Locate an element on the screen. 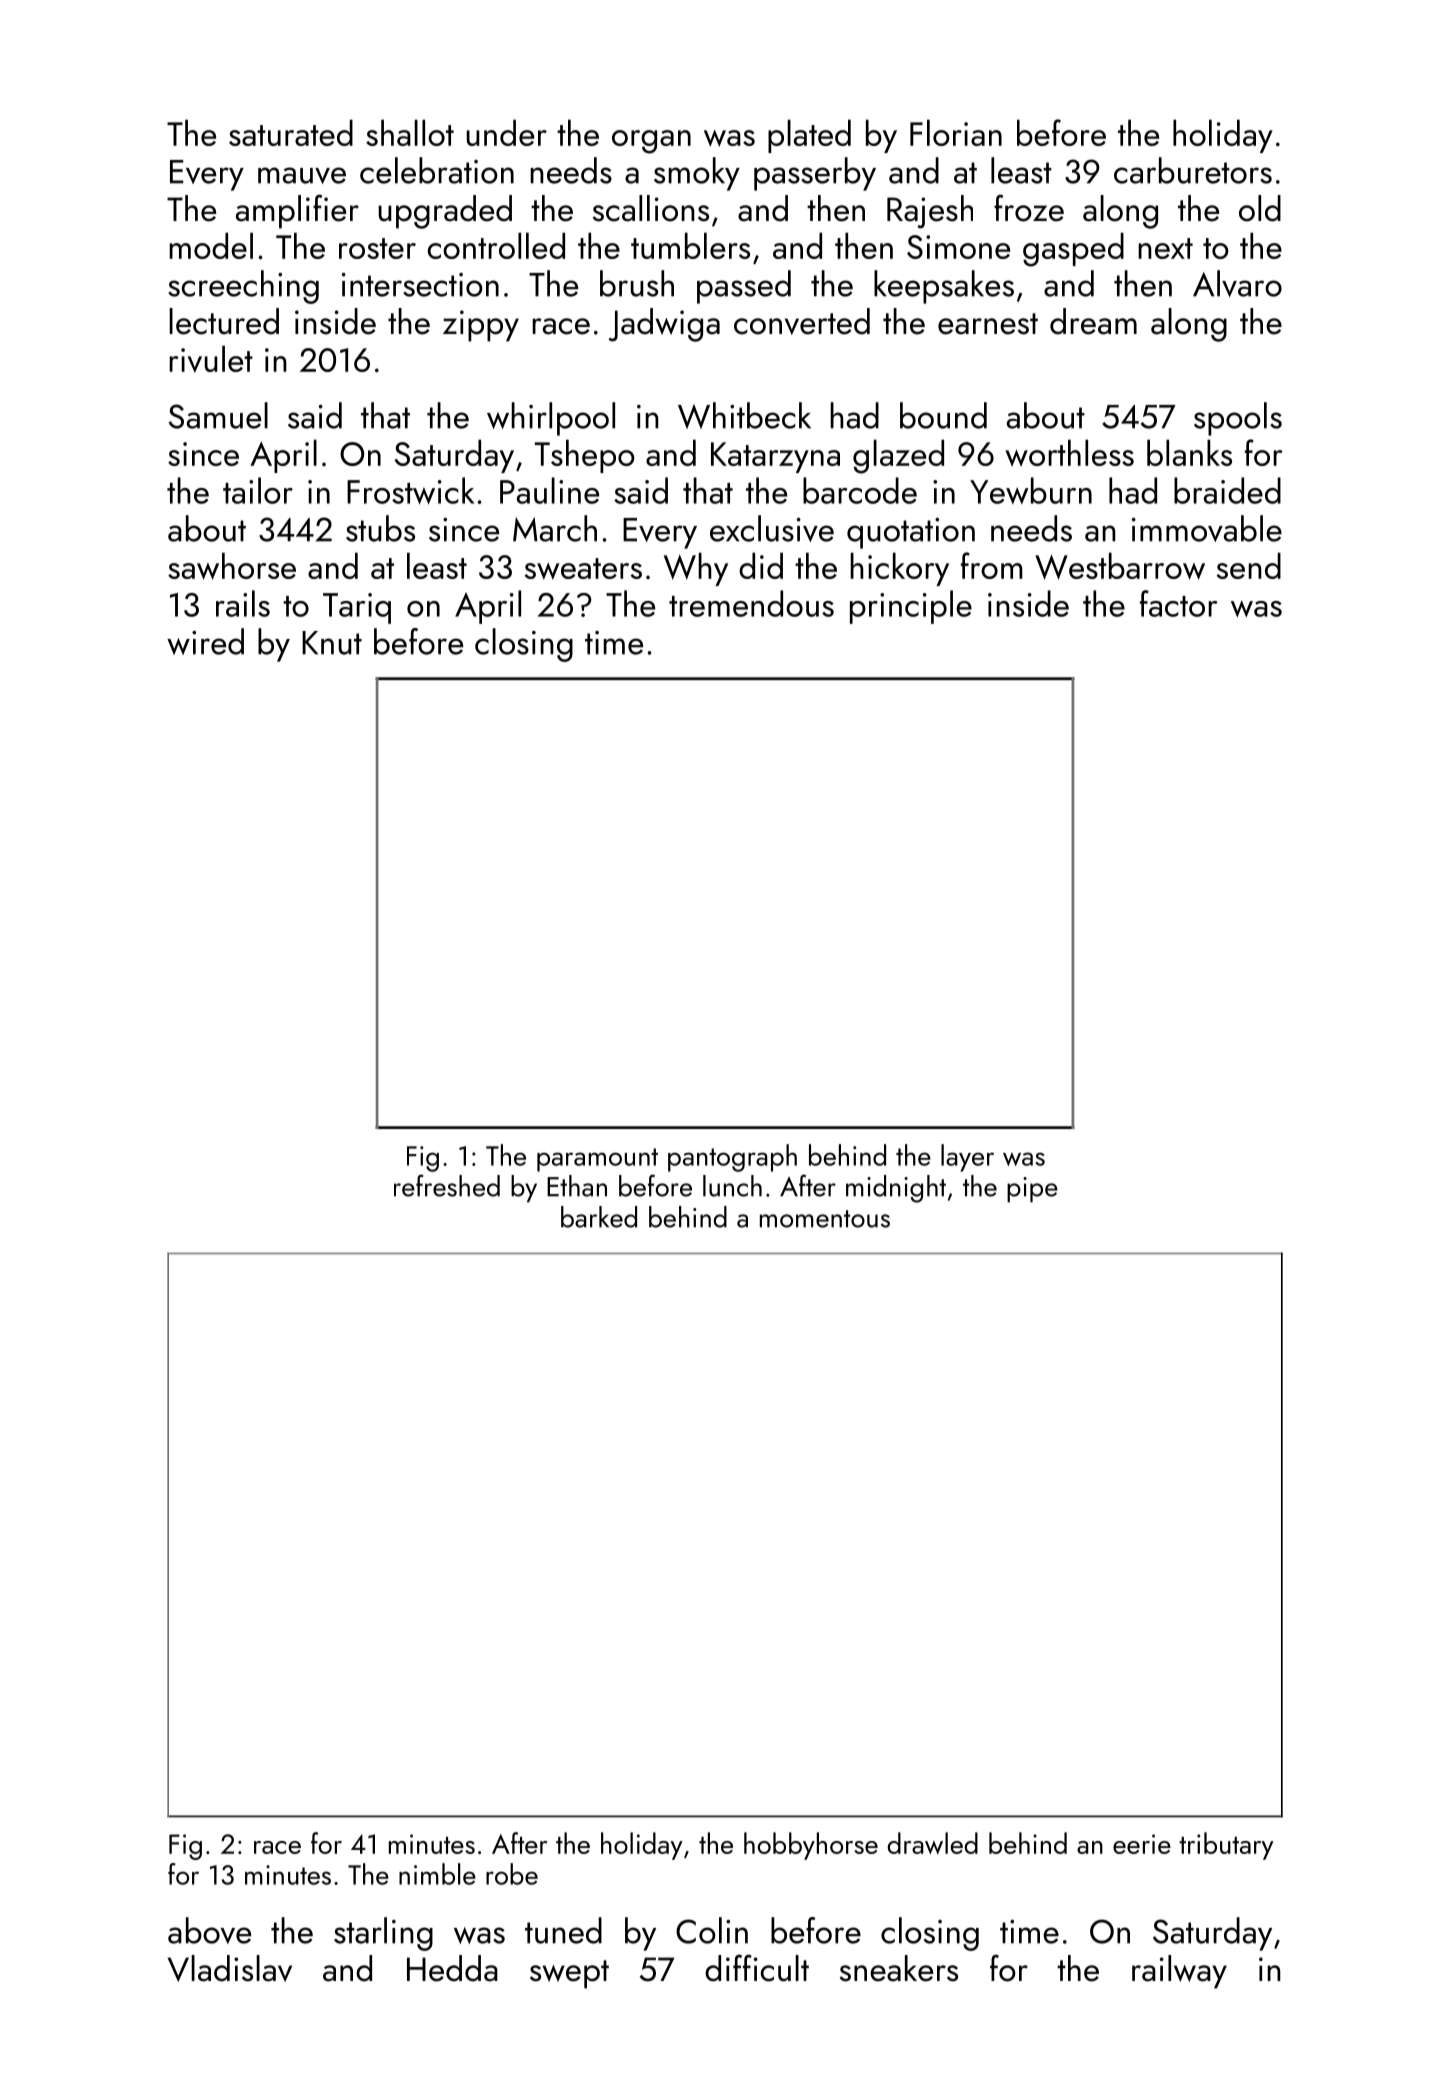  hobbyhorse is located at coordinates (811, 1846).
